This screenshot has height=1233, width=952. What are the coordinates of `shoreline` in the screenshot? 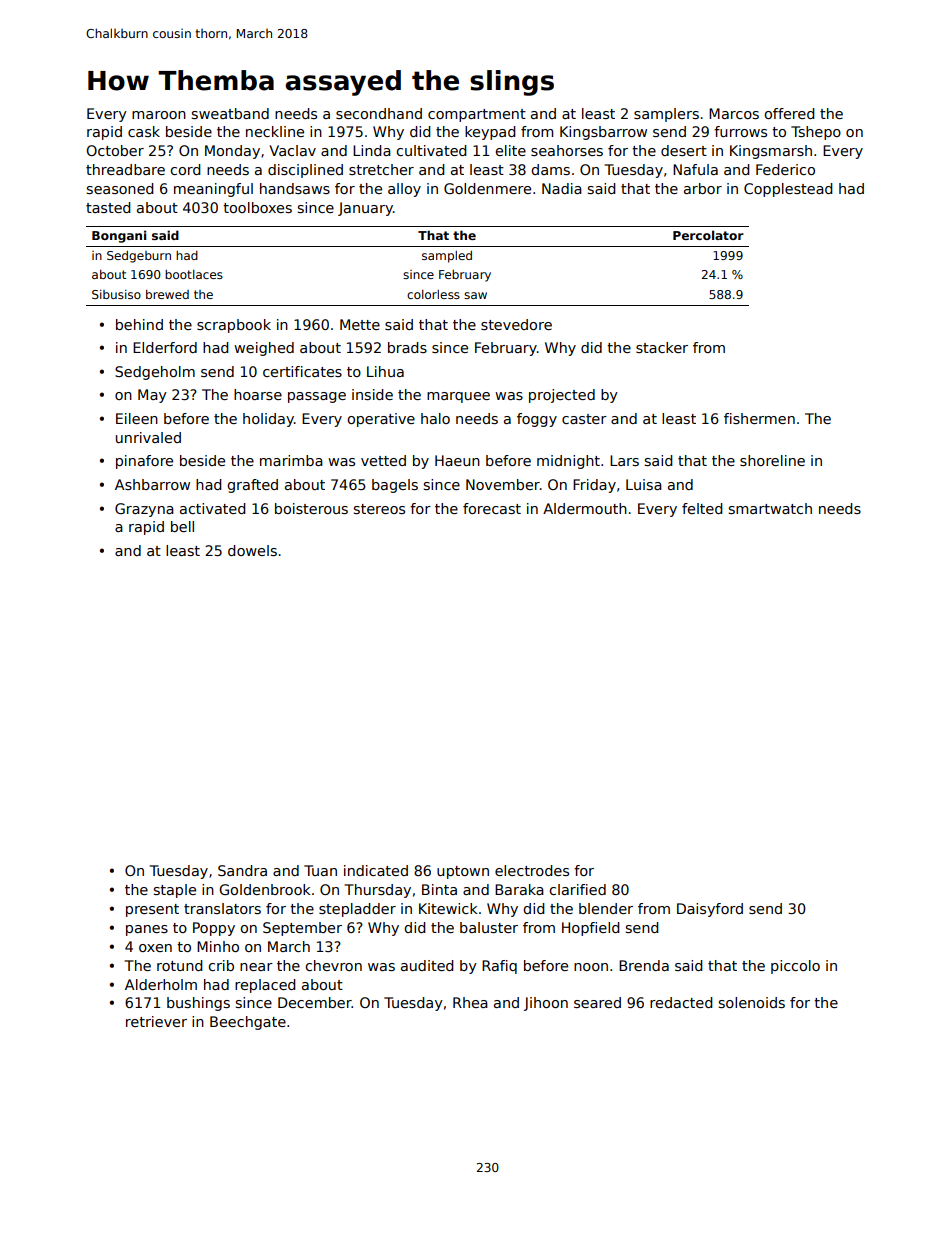 It's located at (772, 460).
